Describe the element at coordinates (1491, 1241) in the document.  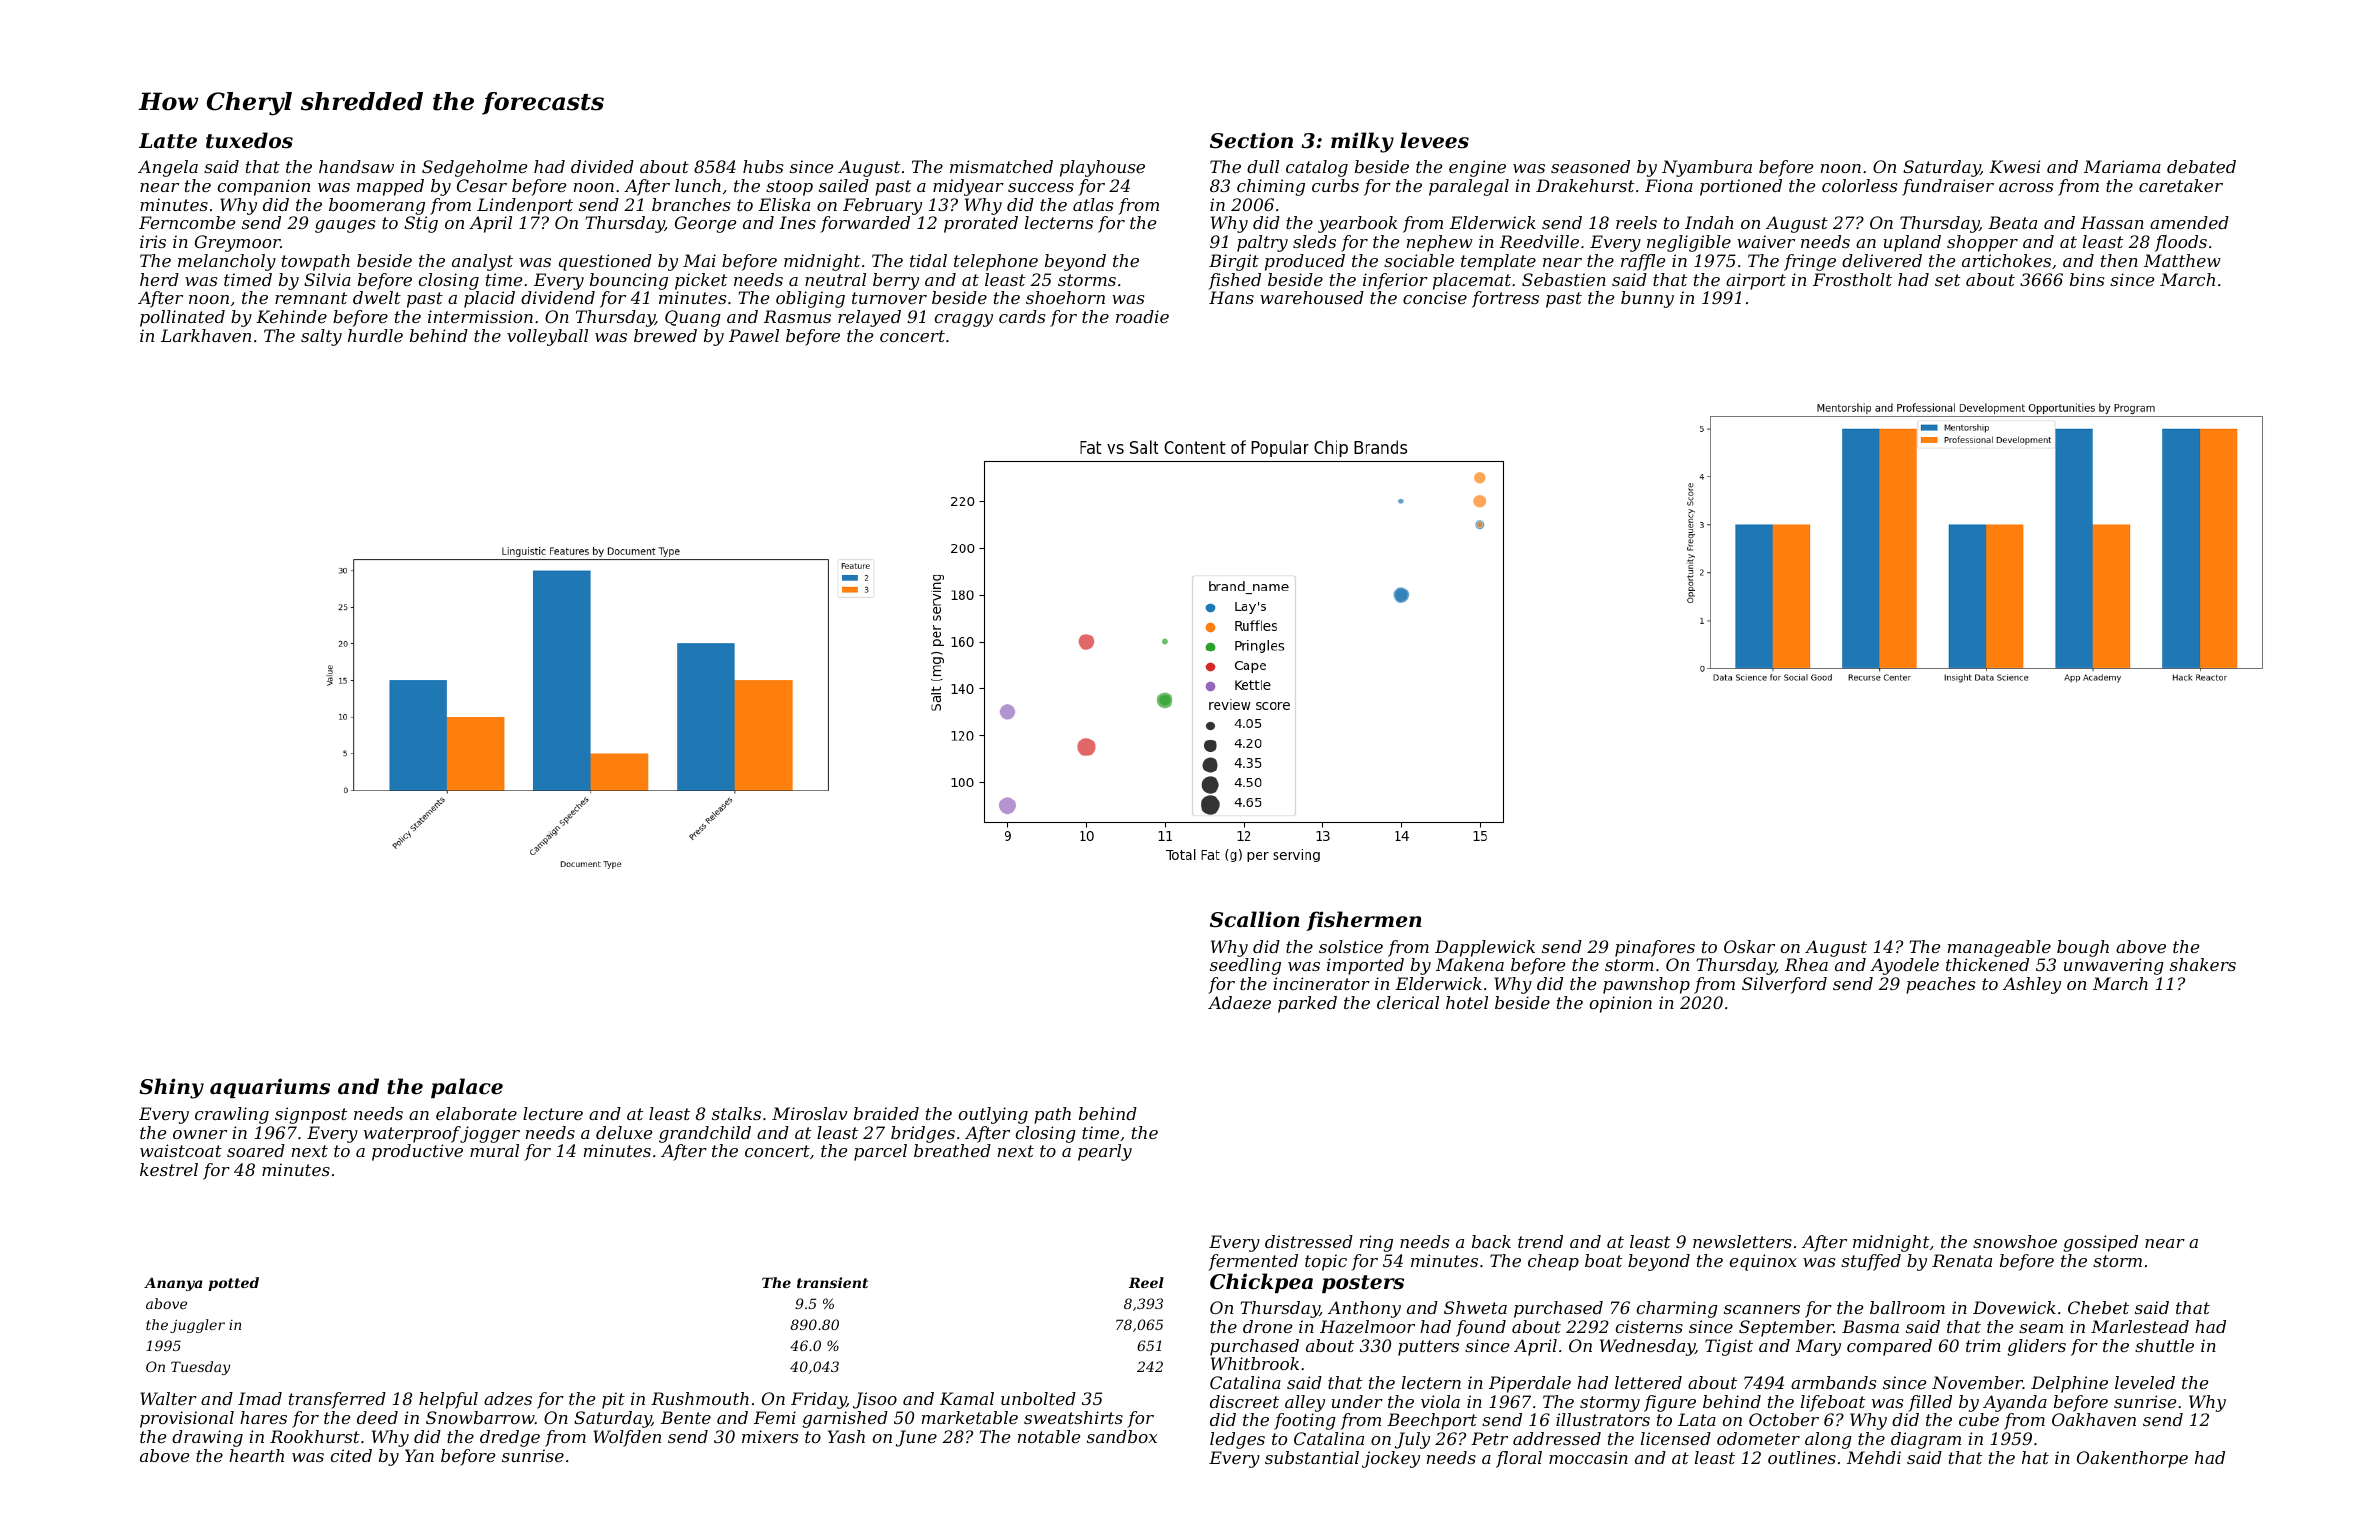
I see `back` at that location.
